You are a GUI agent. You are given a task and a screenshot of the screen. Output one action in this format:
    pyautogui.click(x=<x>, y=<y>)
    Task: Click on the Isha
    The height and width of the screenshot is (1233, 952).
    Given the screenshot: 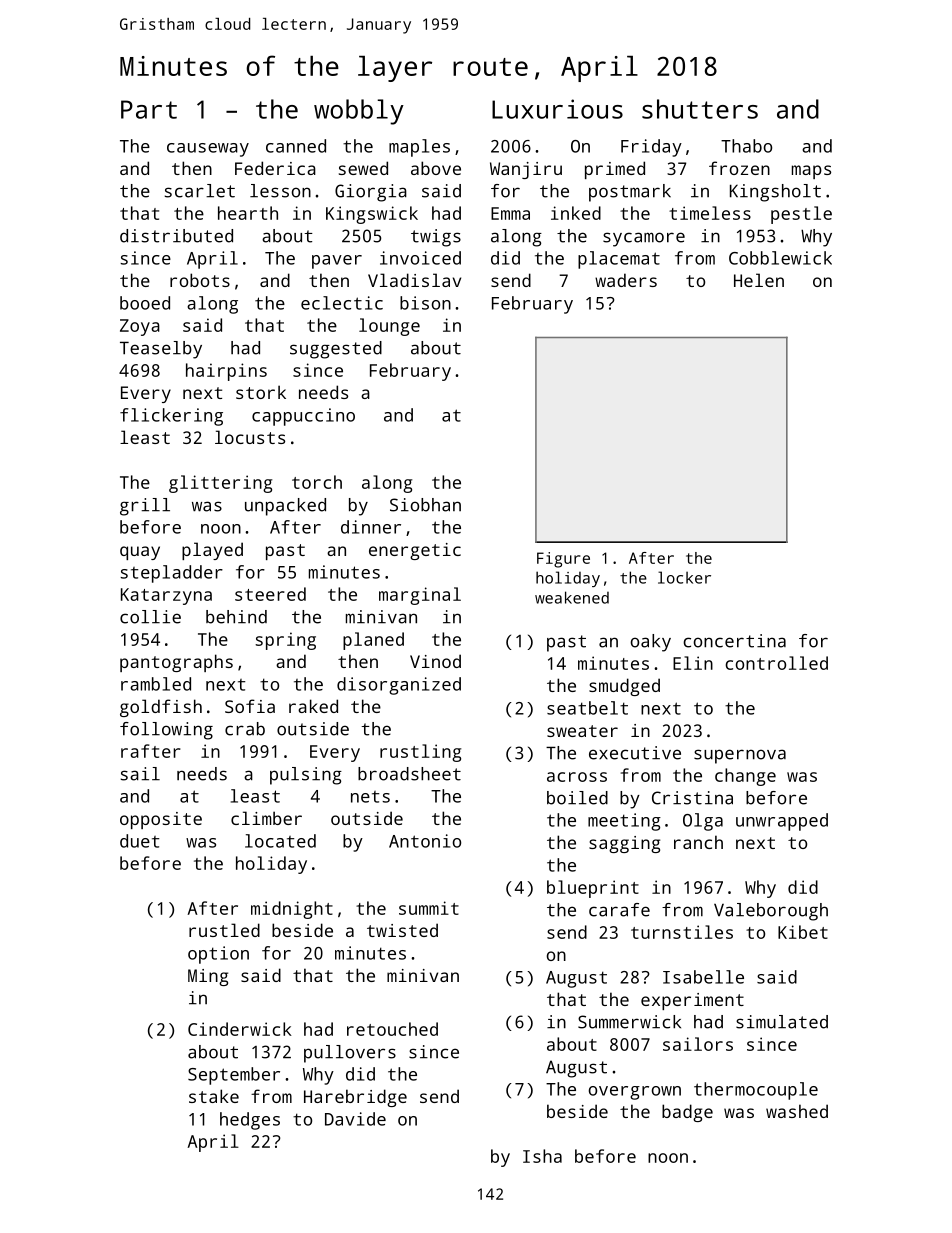 What is the action you would take?
    pyautogui.click(x=542, y=1156)
